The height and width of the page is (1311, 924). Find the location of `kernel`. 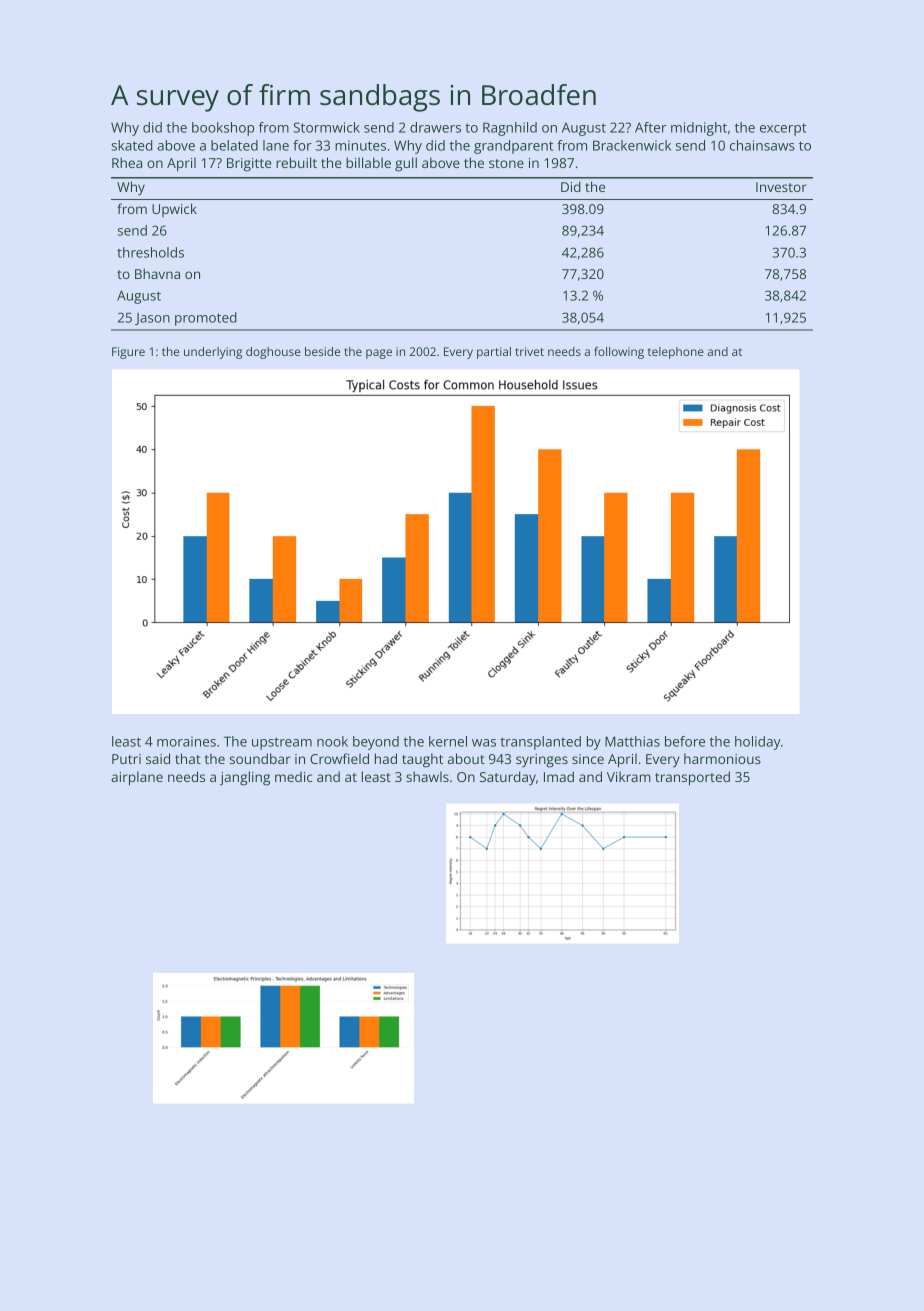

kernel is located at coordinates (448, 741).
